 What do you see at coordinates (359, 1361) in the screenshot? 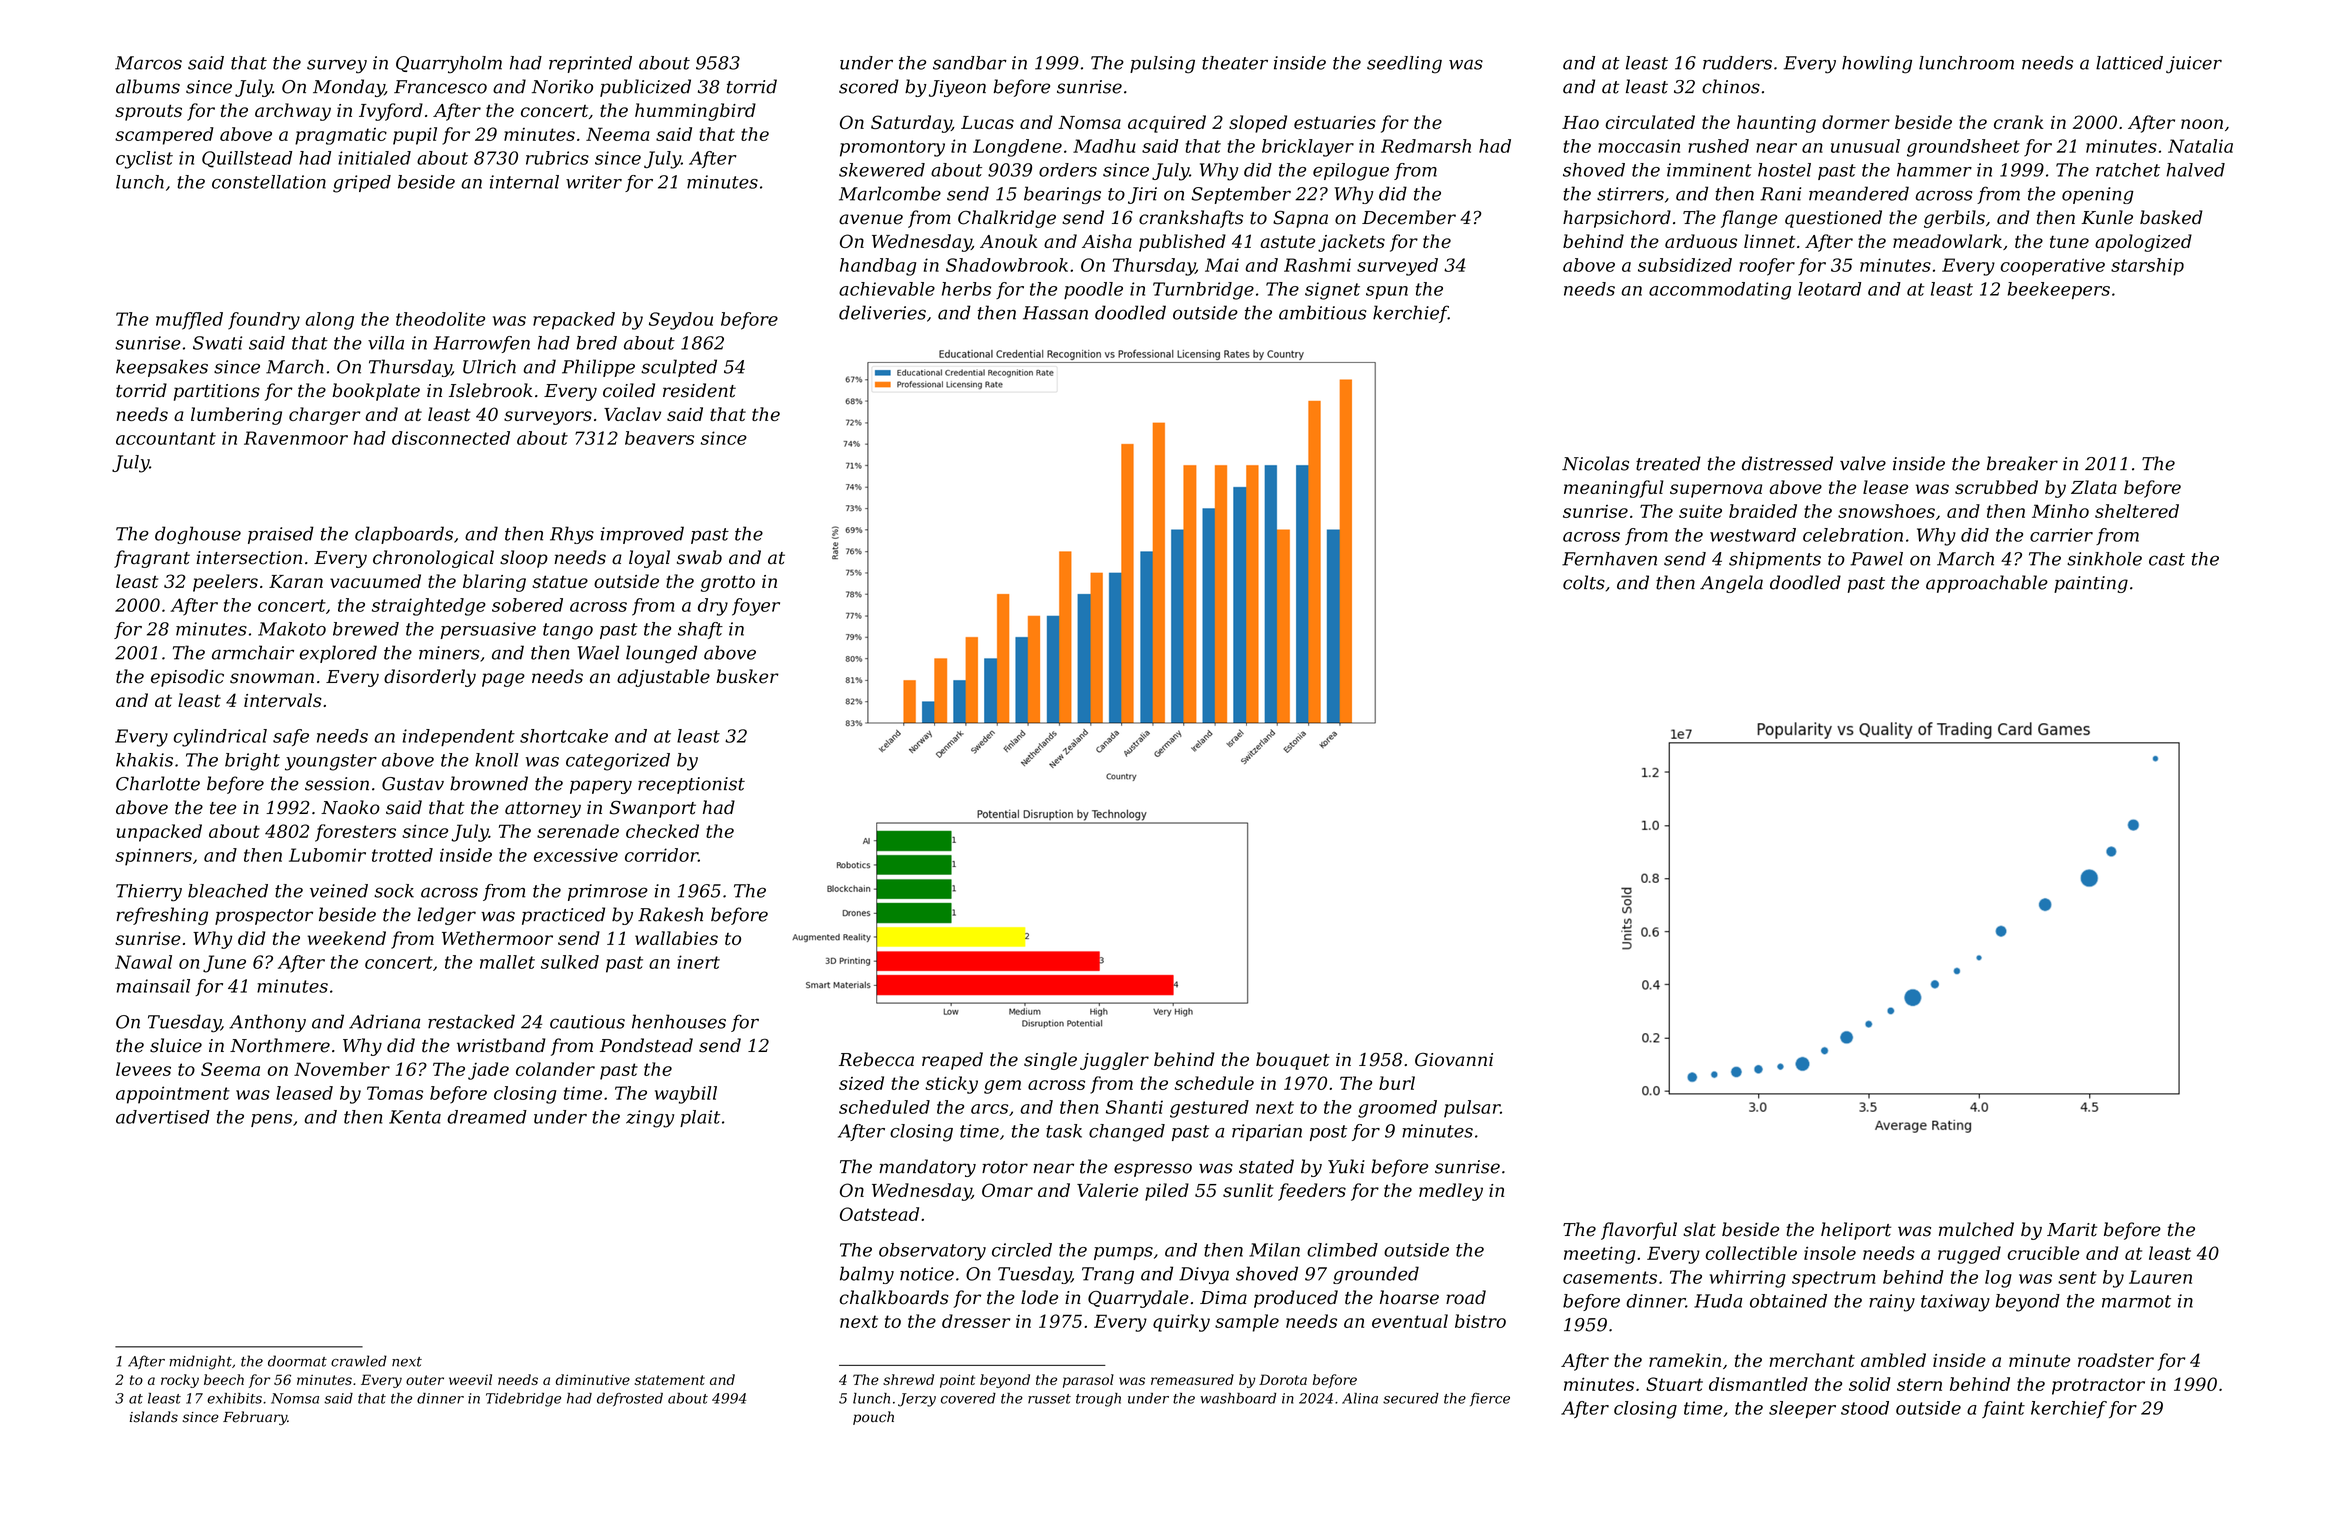
I see `crawled` at bounding box center [359, 1361].
